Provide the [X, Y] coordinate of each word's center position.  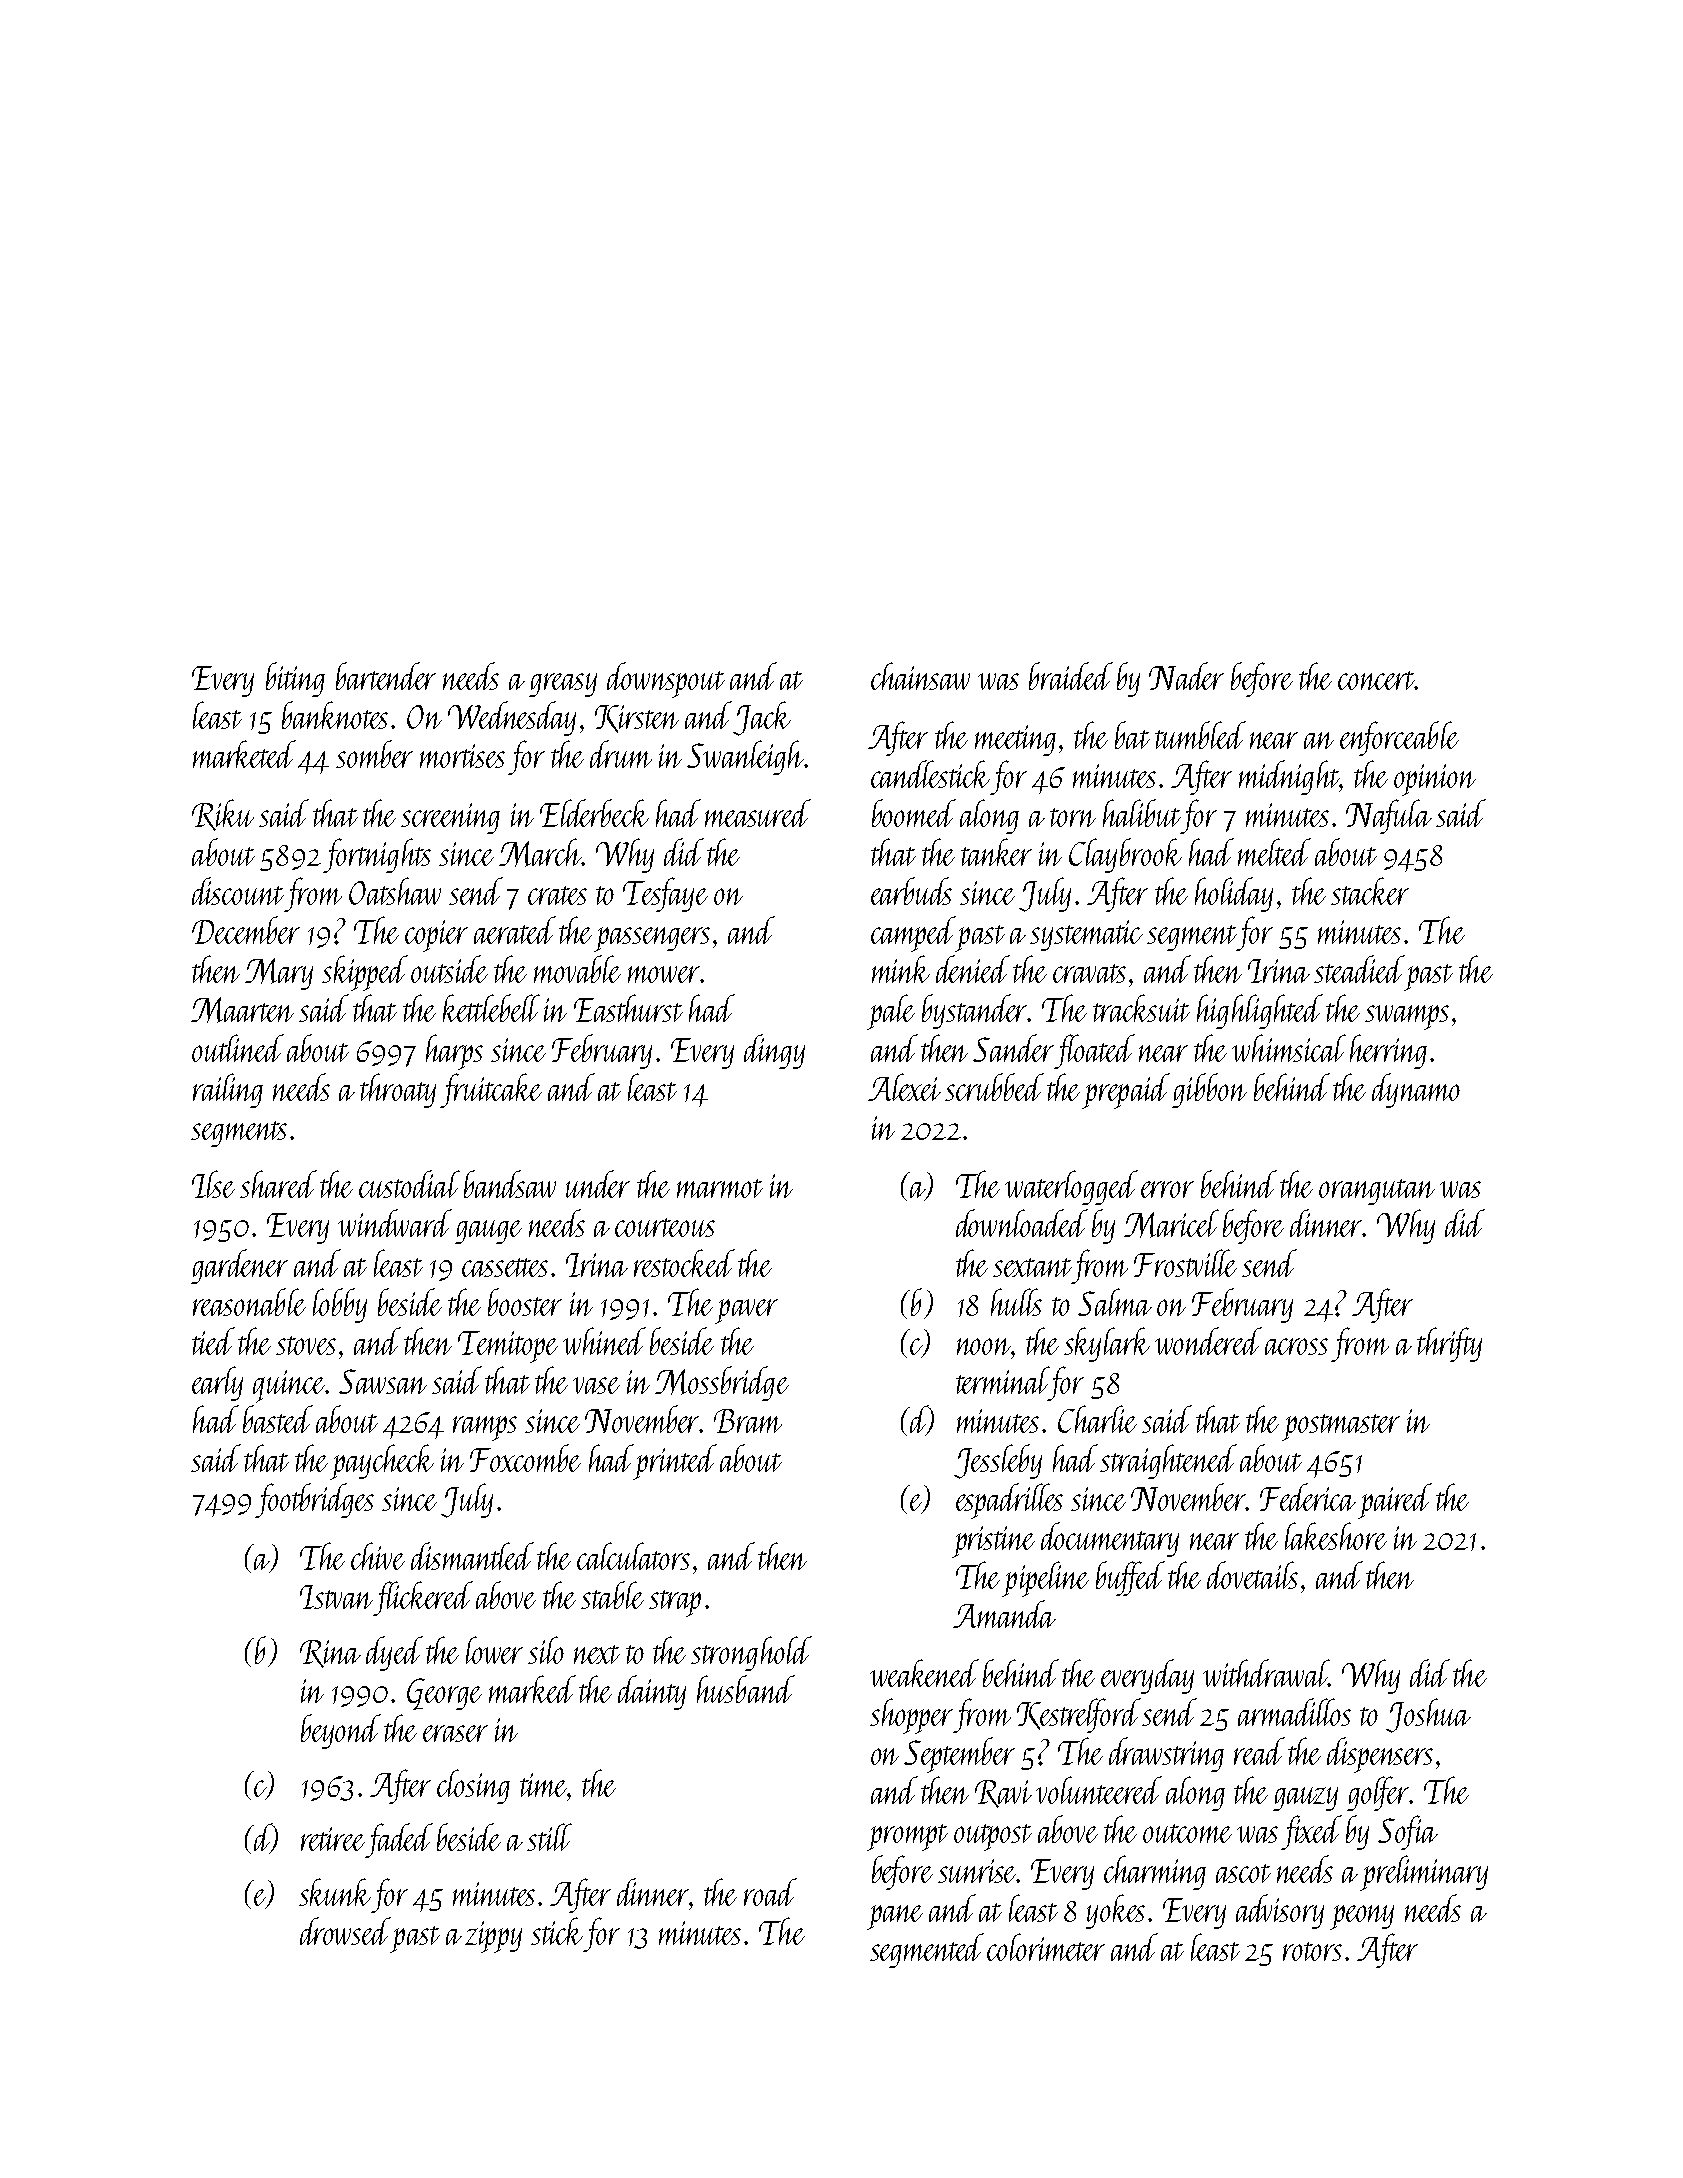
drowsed [345, 1931]
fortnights [377, 855]
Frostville [1185, 1263]
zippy [493, 1937]
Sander [1013, 1048]
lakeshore [1336, 1536]
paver [746, 1311]
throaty [398, 1090]
